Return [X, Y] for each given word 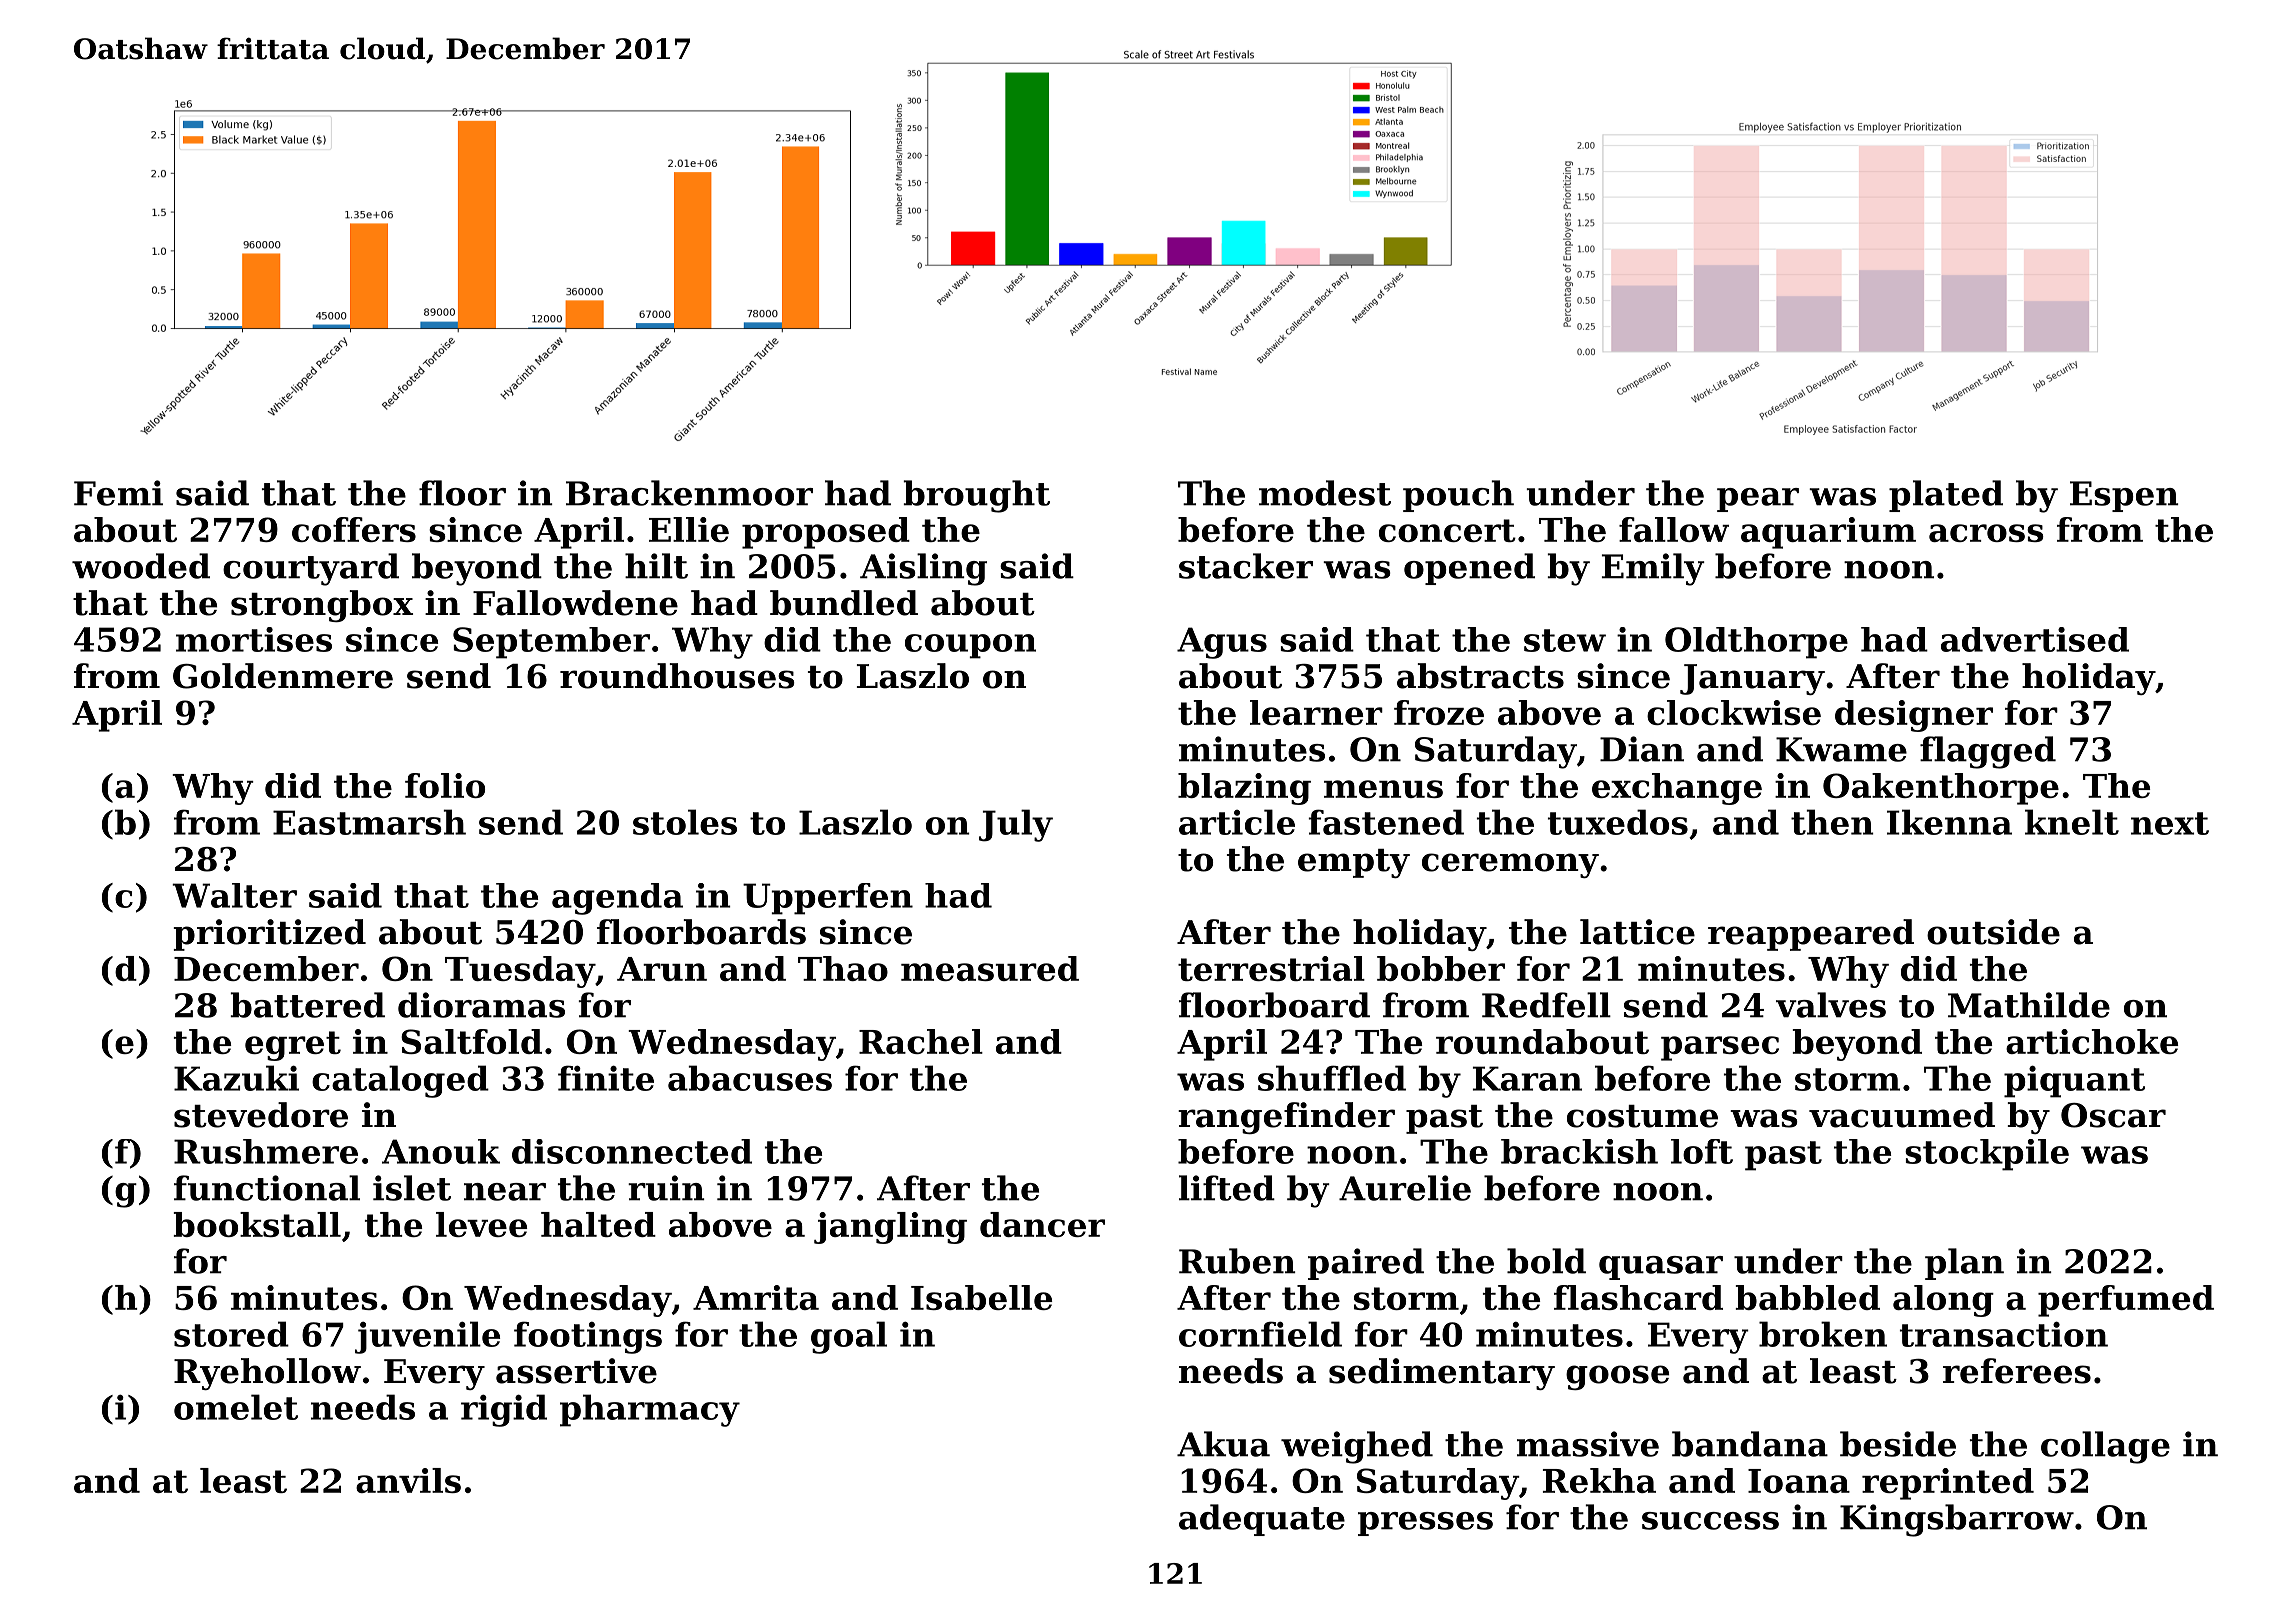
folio [445, 785]
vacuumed [1902, 1115]
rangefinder [1286, 1118]
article [1237, 822]
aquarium [1828, 533]
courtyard [311, 569]
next [2170, 823]
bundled [844, 603]
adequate [1262, 1520]
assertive [576, 1371]
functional [267, 1188]
